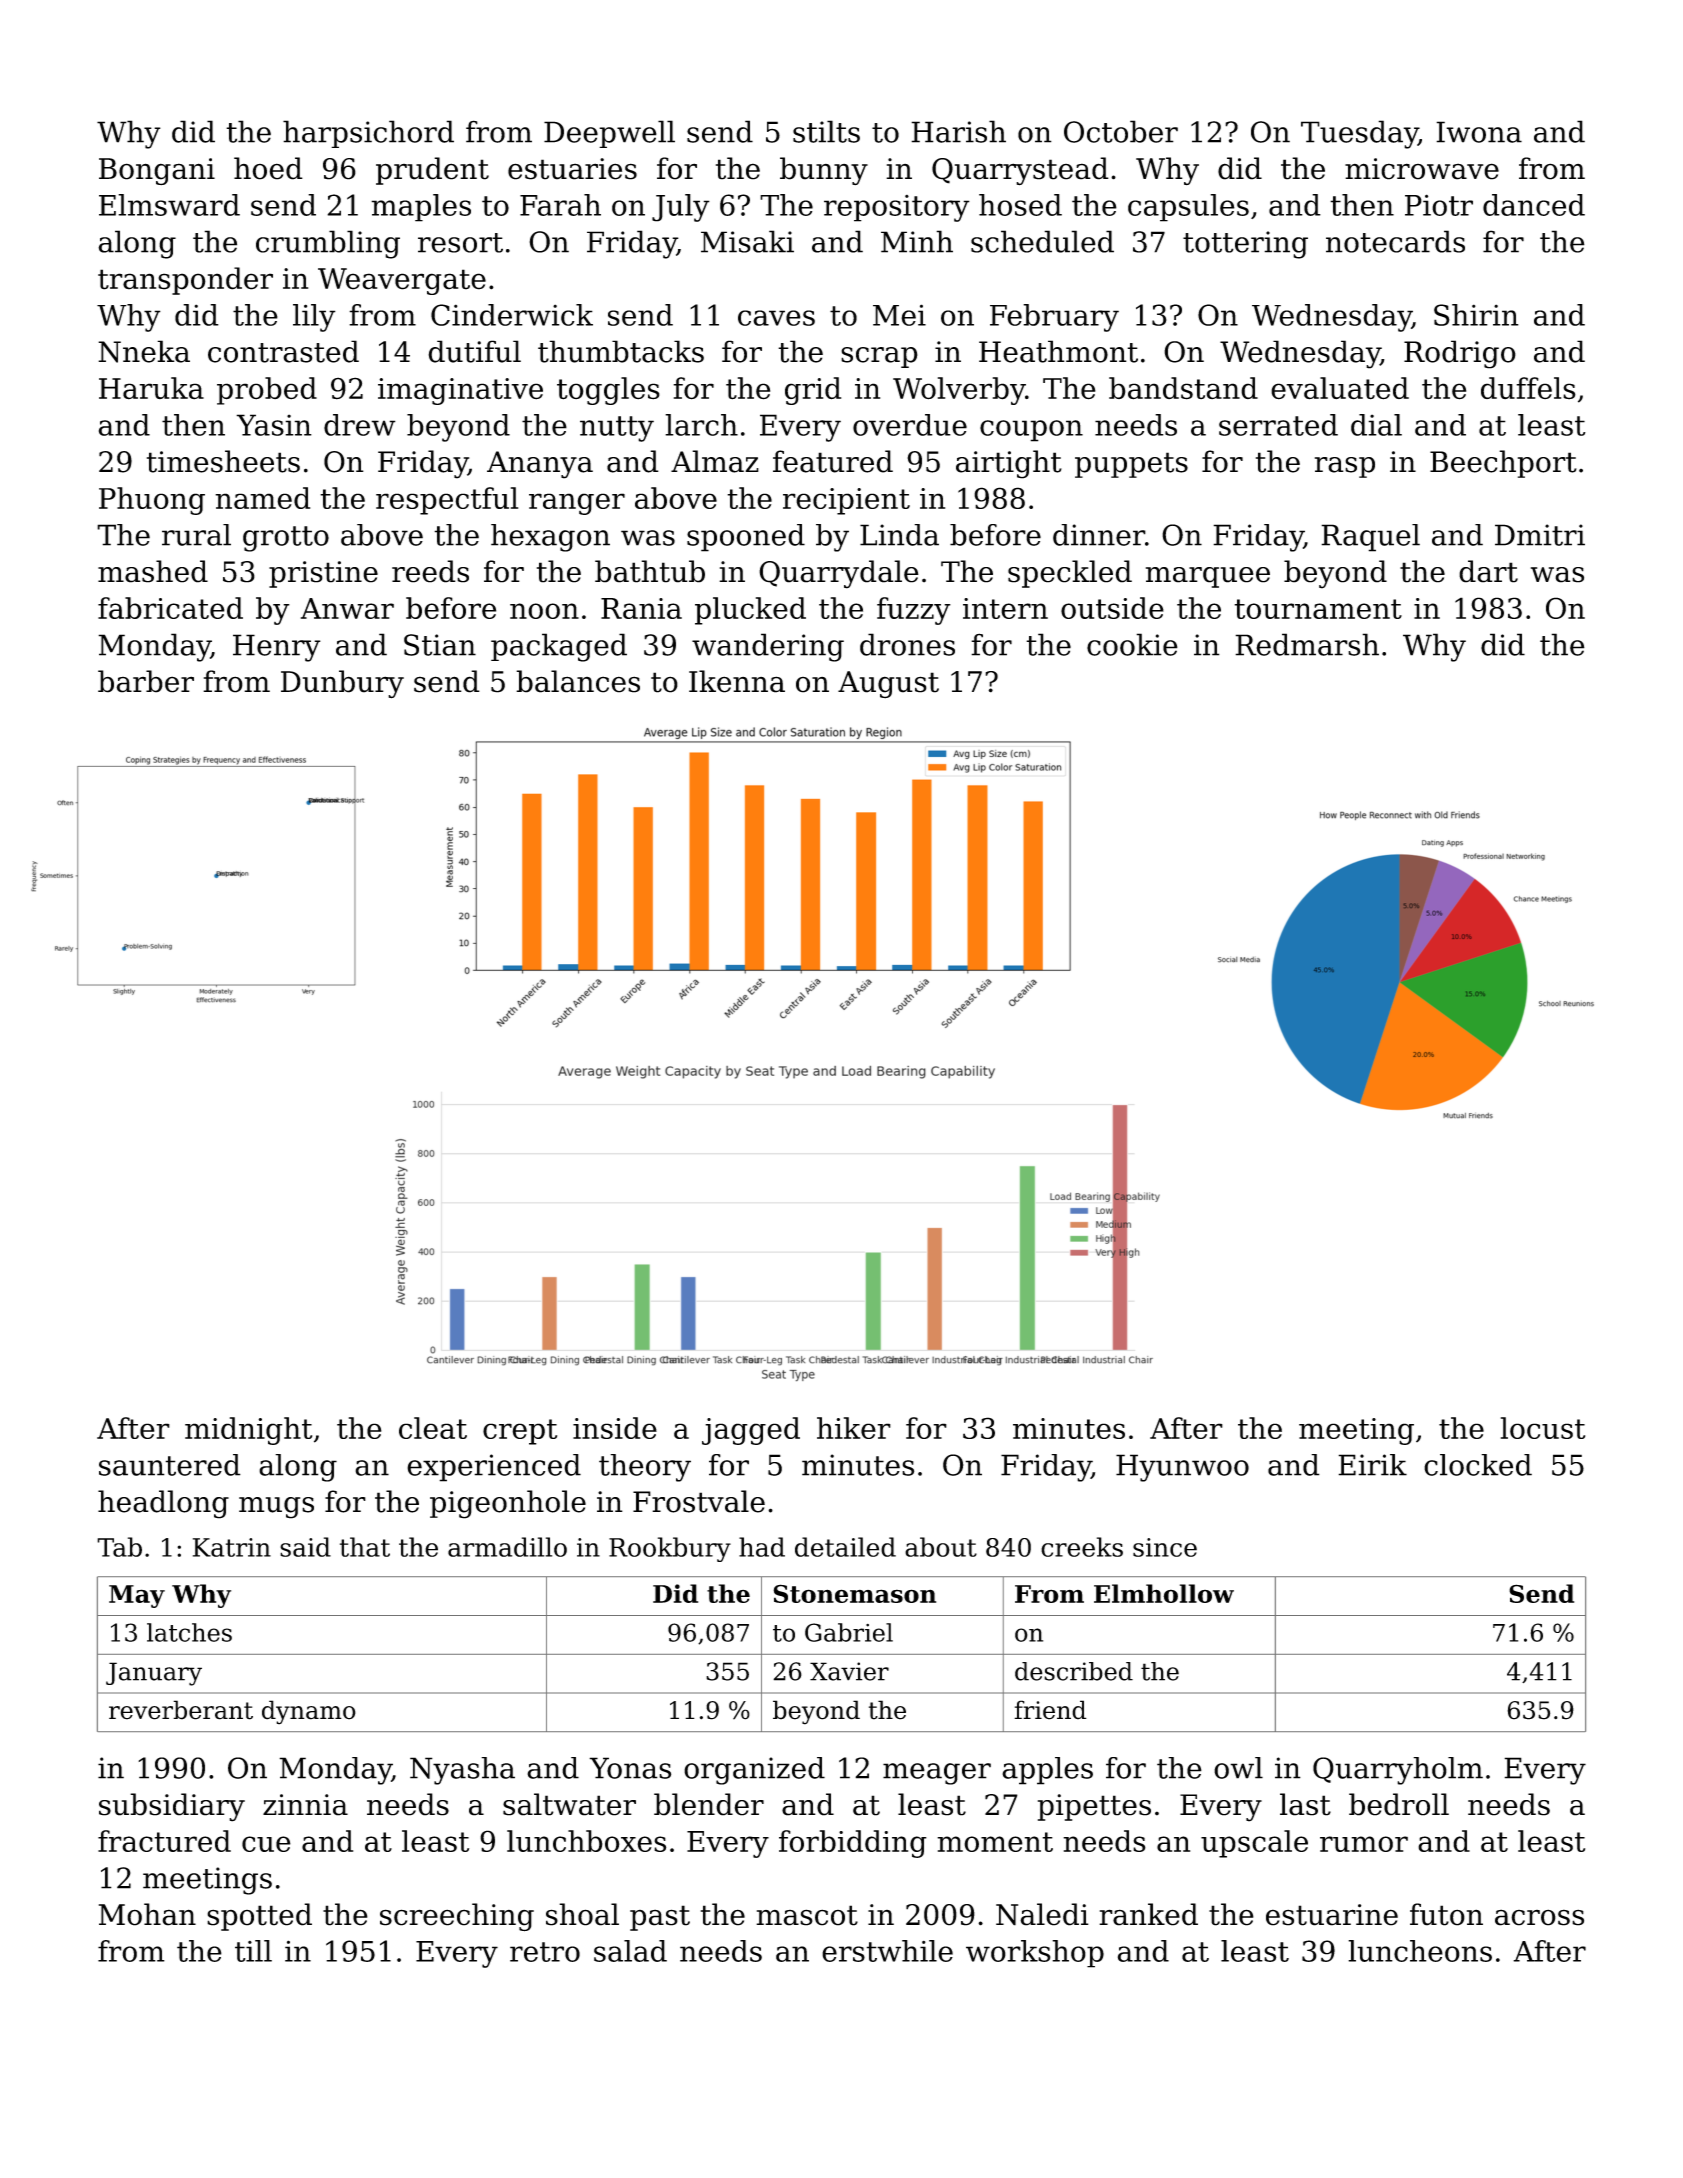  What do you see at coordinates (630, 1951) in the document?
I see `salad` at bounding box center [630, 1951].
